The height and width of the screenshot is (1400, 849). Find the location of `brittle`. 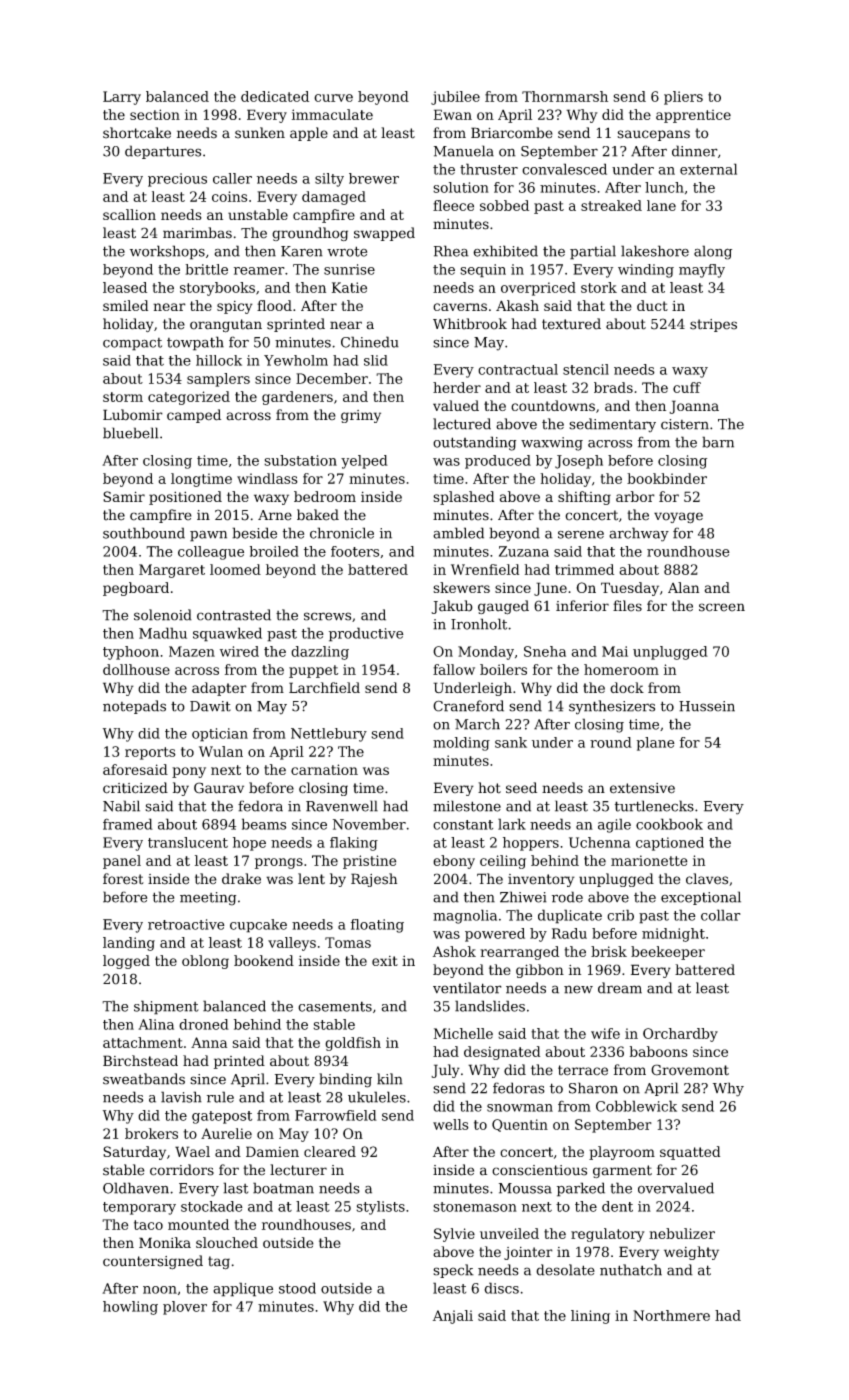

brittle is located at coordinates (206, 269).
